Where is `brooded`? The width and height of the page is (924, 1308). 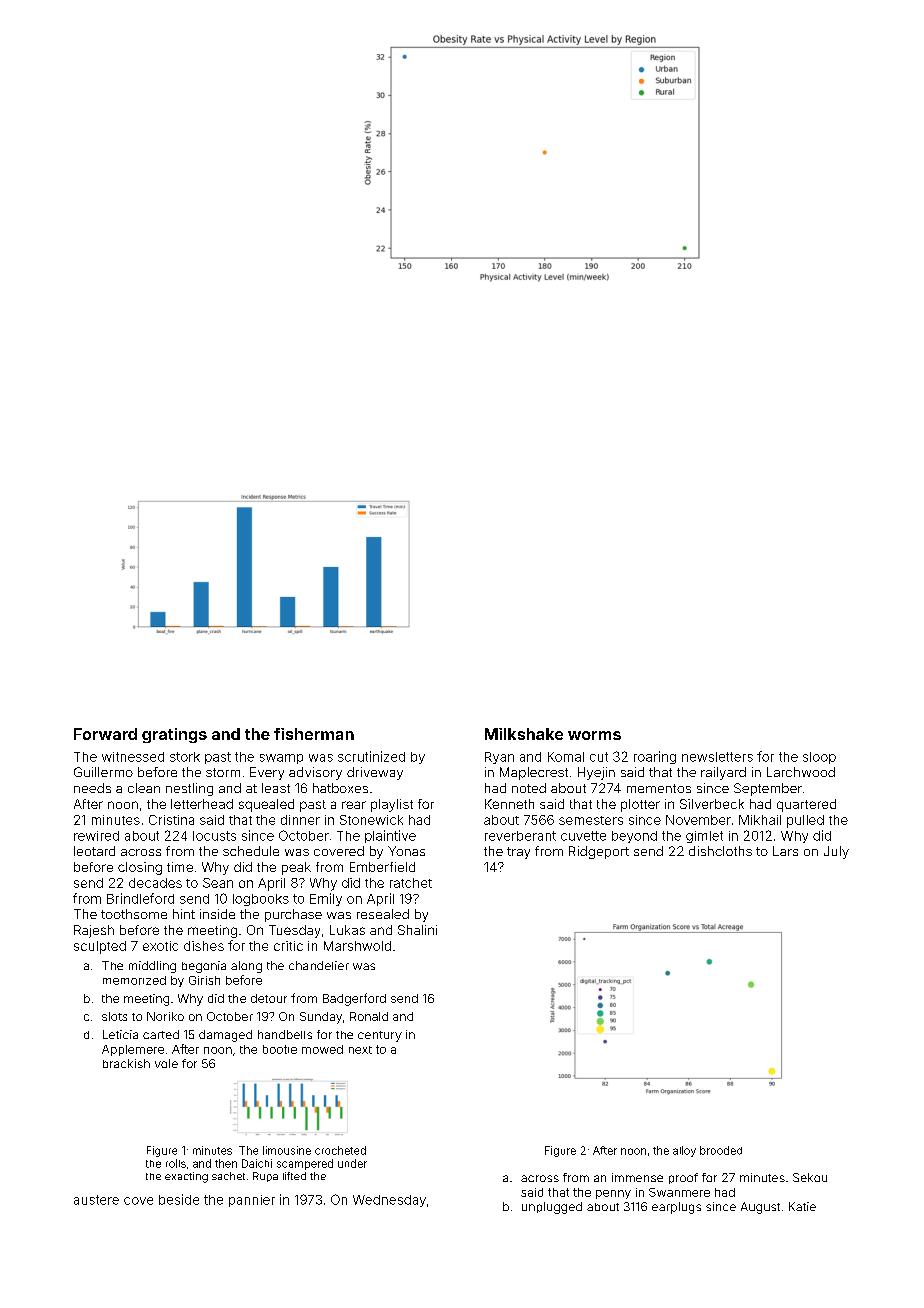
brooded is located at coordinates (721, 1150).
